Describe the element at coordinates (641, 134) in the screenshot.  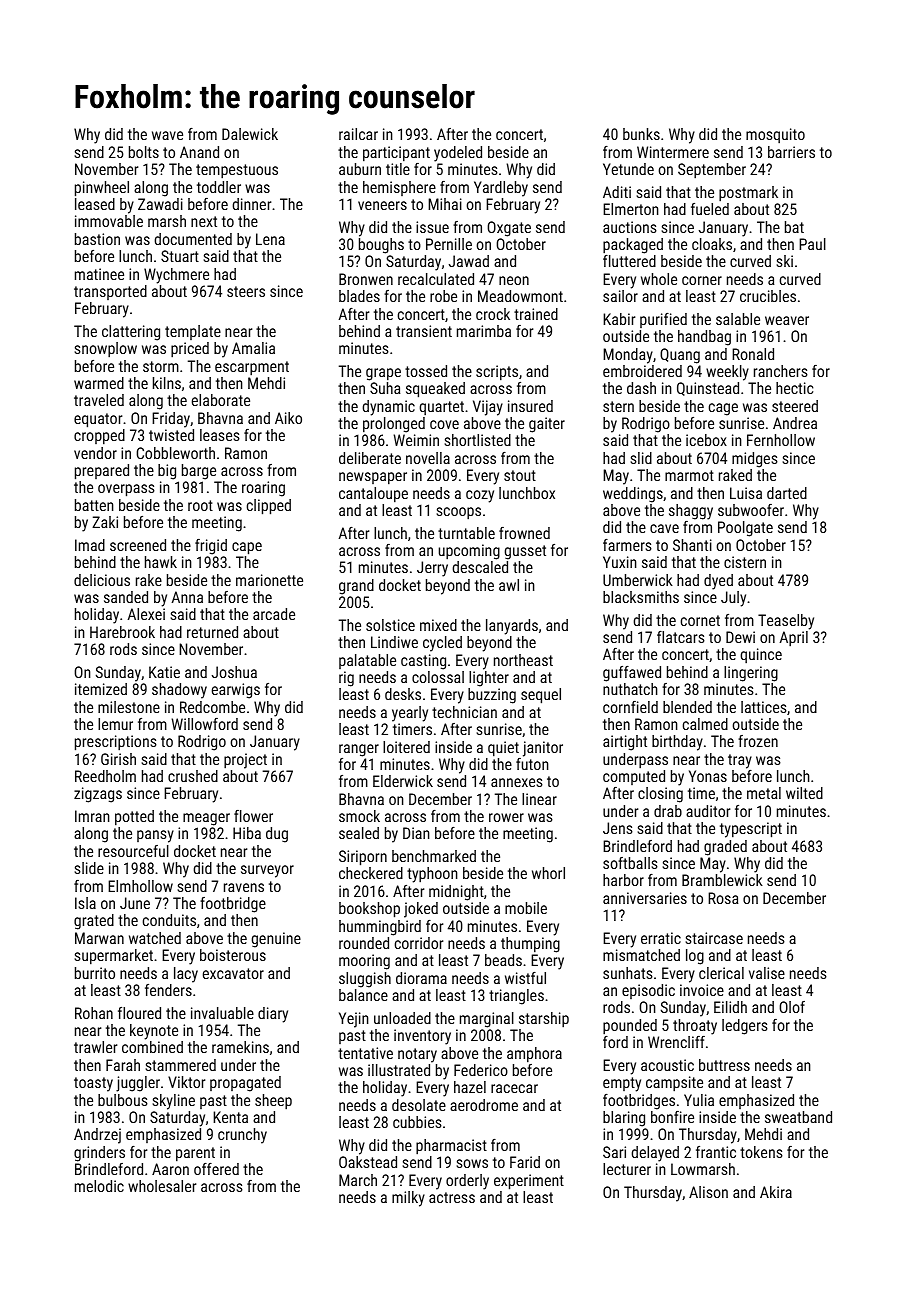
I see `bunks` at that location.
